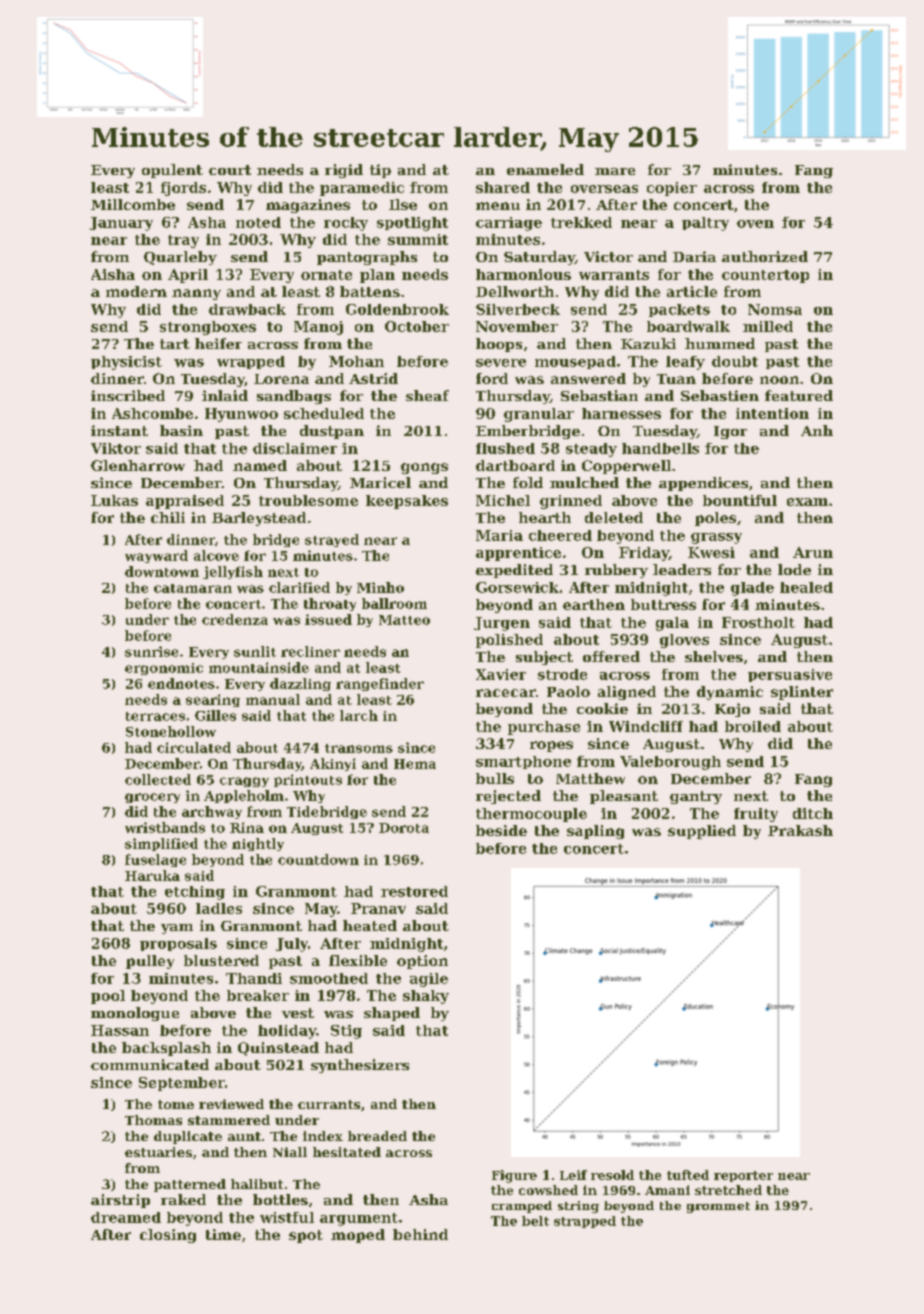 Image resolution: width=924 pixels, height=1314 pixels. Describe the element at coordinates (621, 413) in the page. I see `harnesses` at that location.
